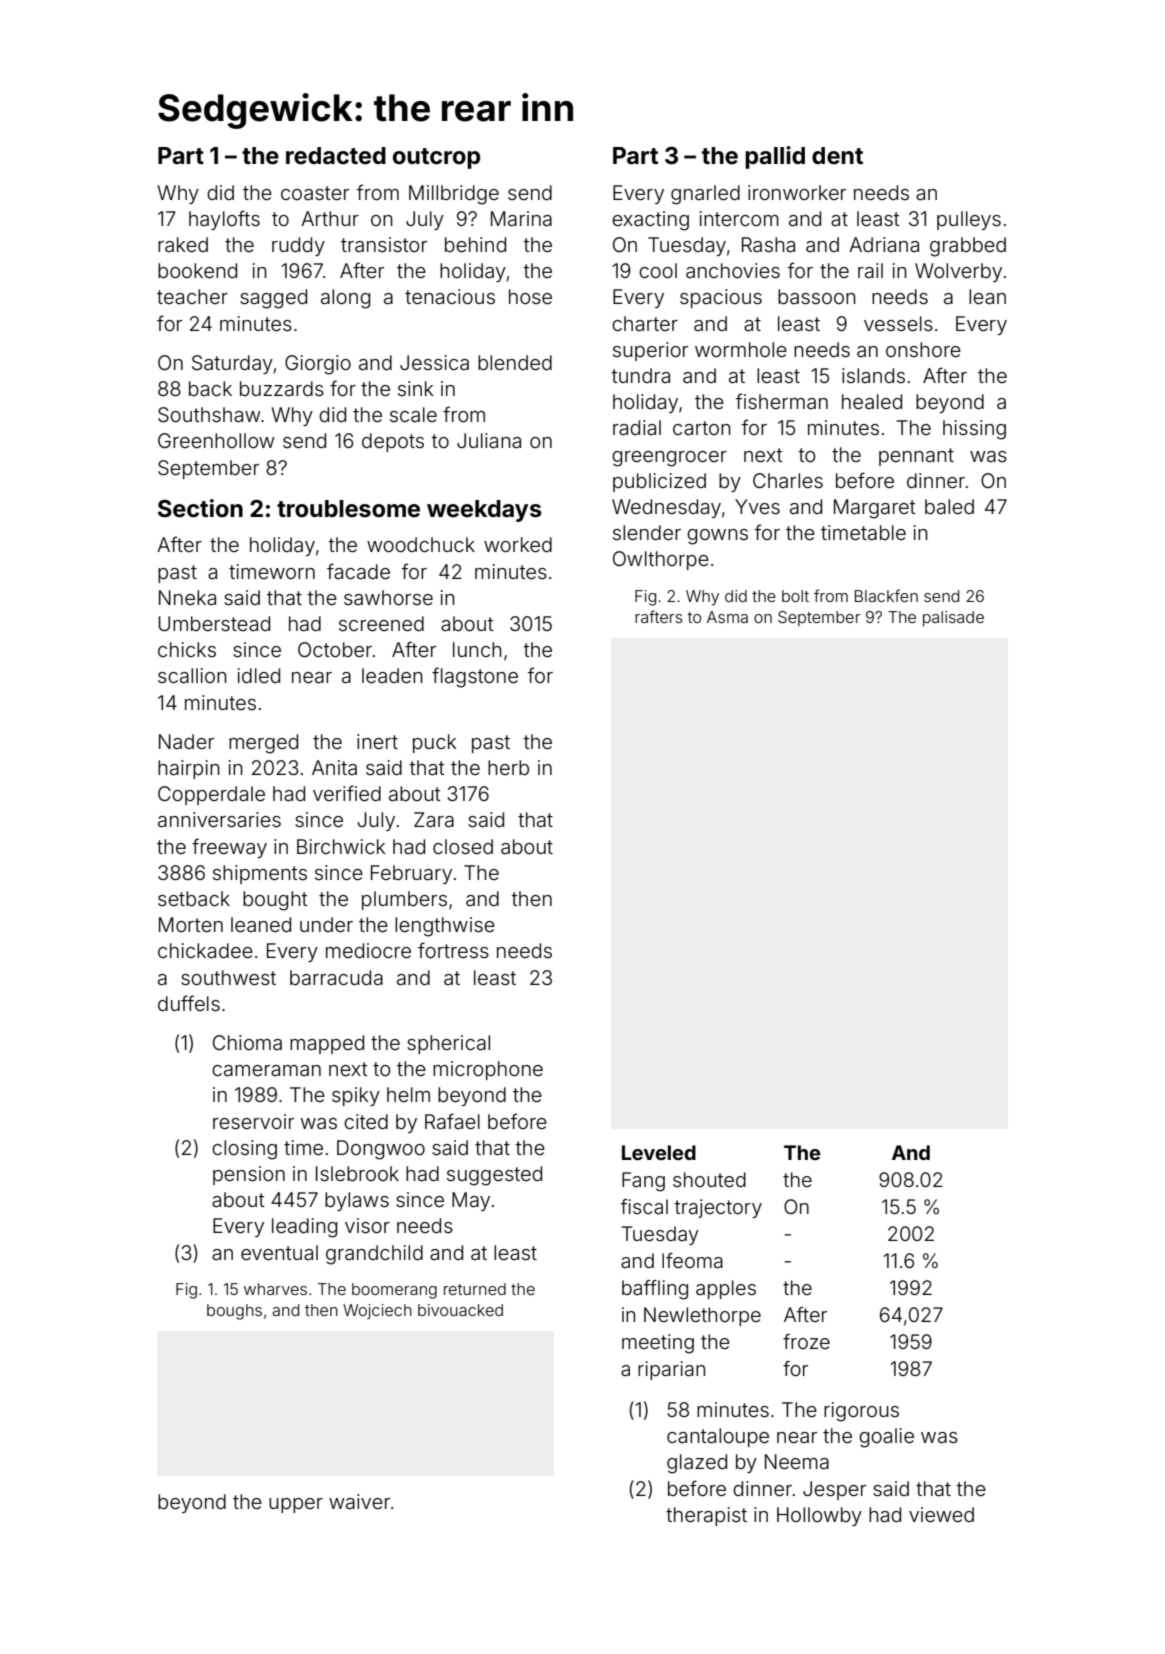 The image size is (1165, 1654). What do you see at coordinates (659, 1152) in the image?
I see `Leveled` at bounding box center [659, 1152].
